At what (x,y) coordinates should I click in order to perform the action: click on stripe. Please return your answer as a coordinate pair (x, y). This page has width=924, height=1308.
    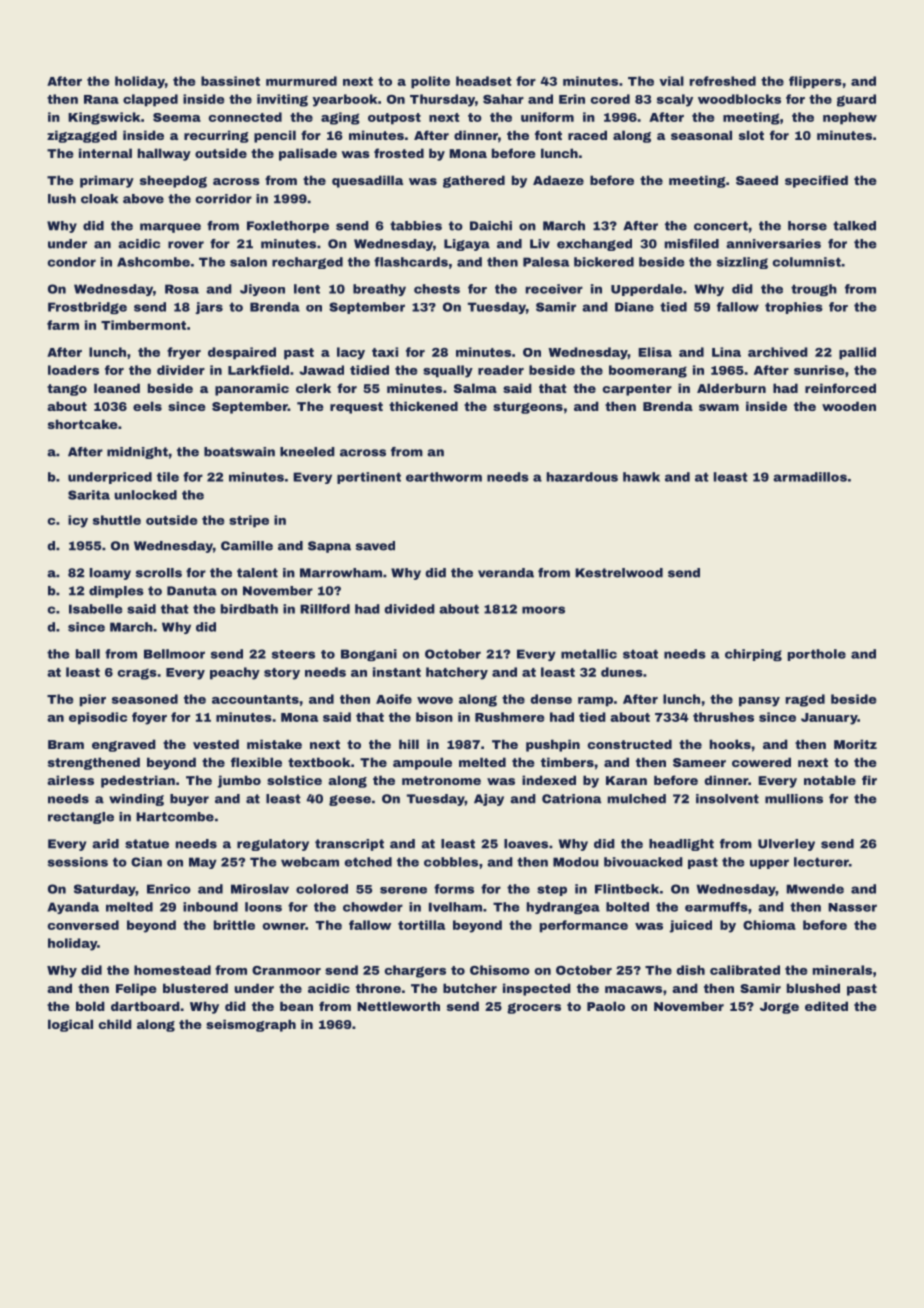
    Looking at the image, I should click on (249, 521).
